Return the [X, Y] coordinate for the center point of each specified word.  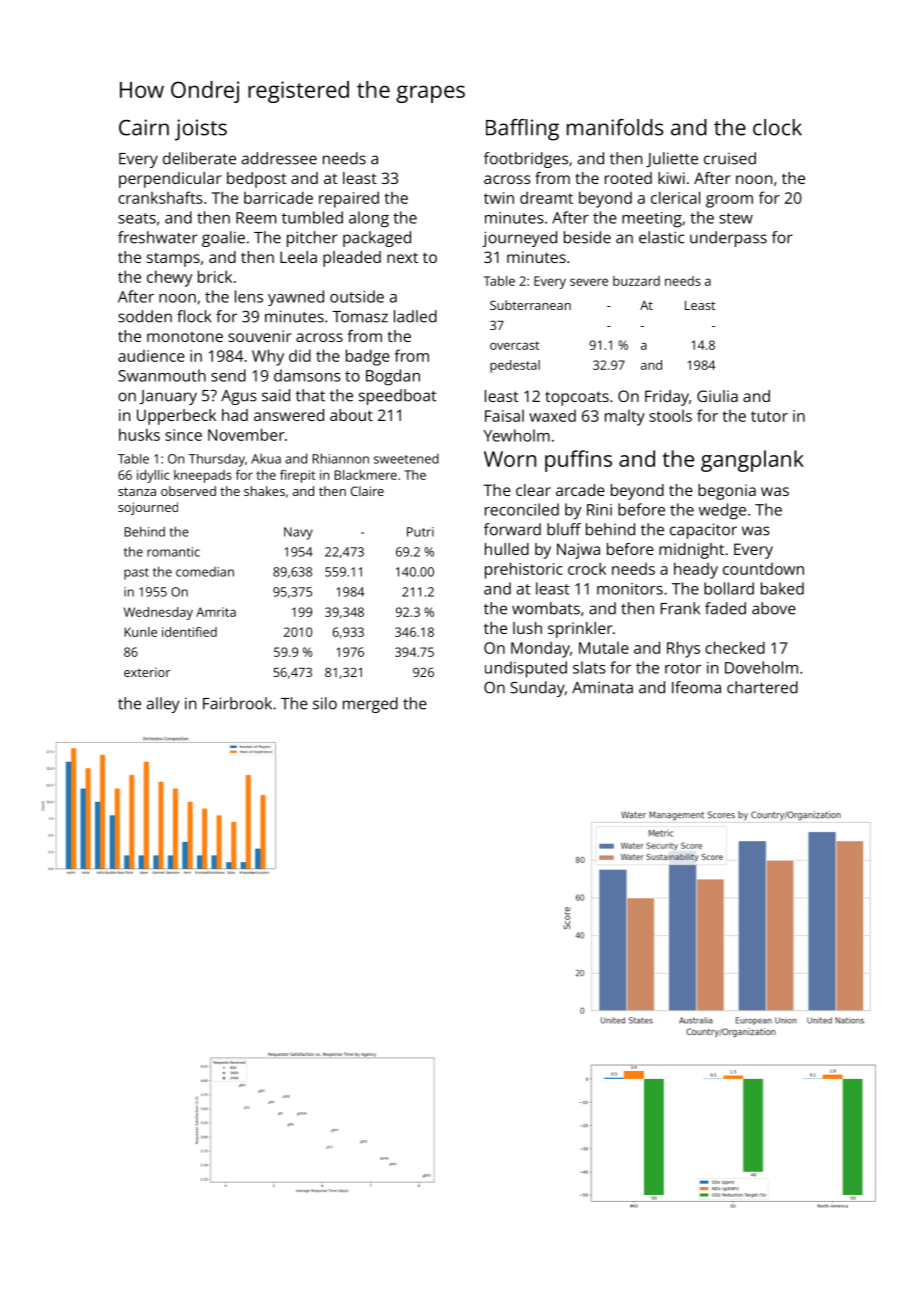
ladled [415, 316]
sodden [145, 316]
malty [625, 418]
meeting [652, 220]
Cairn [144, 127]
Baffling [522, 130]
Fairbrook [237, 703]
